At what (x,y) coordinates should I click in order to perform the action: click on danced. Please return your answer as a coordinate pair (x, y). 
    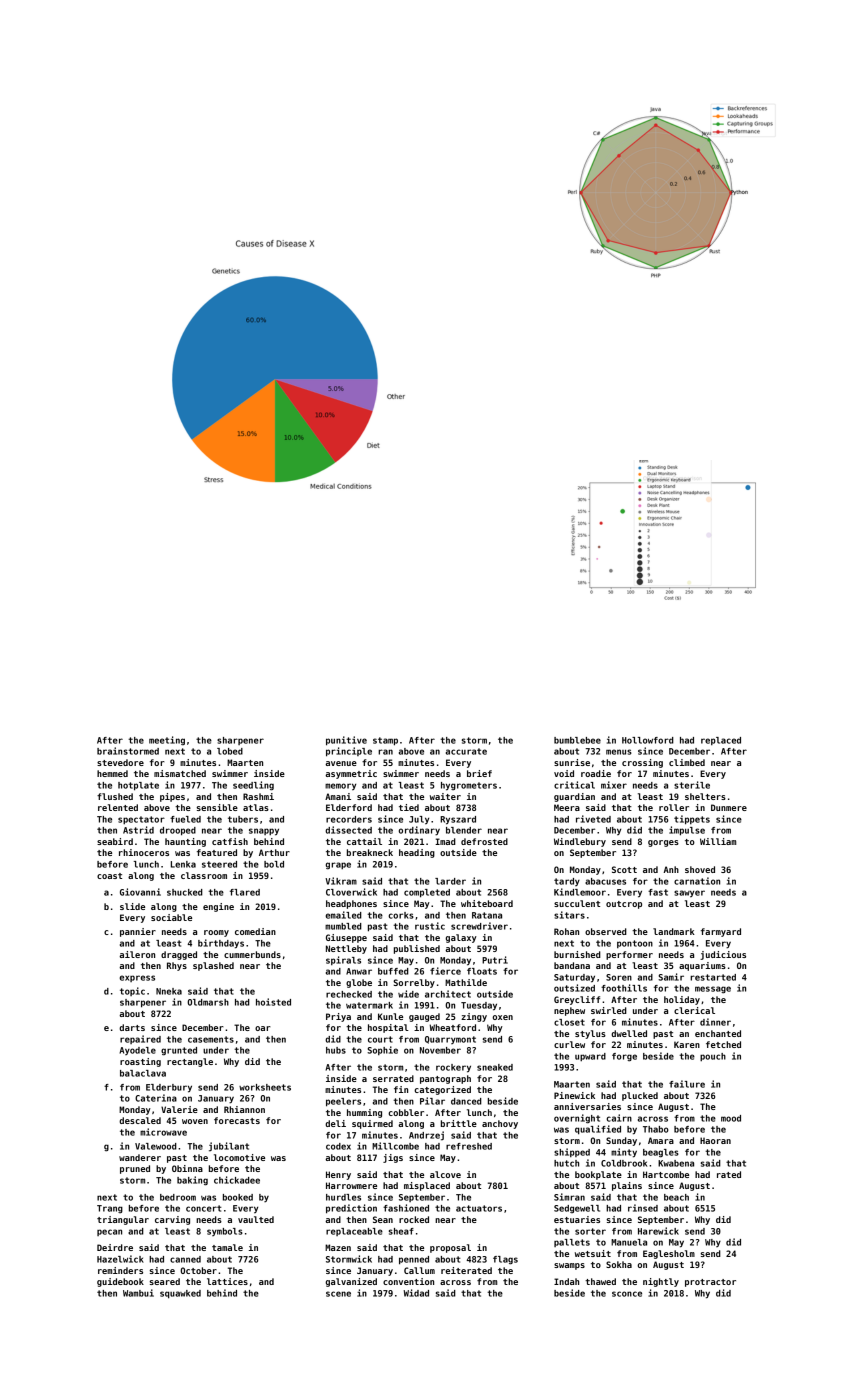
    Looking at the image, I should click on (466, 1101).
